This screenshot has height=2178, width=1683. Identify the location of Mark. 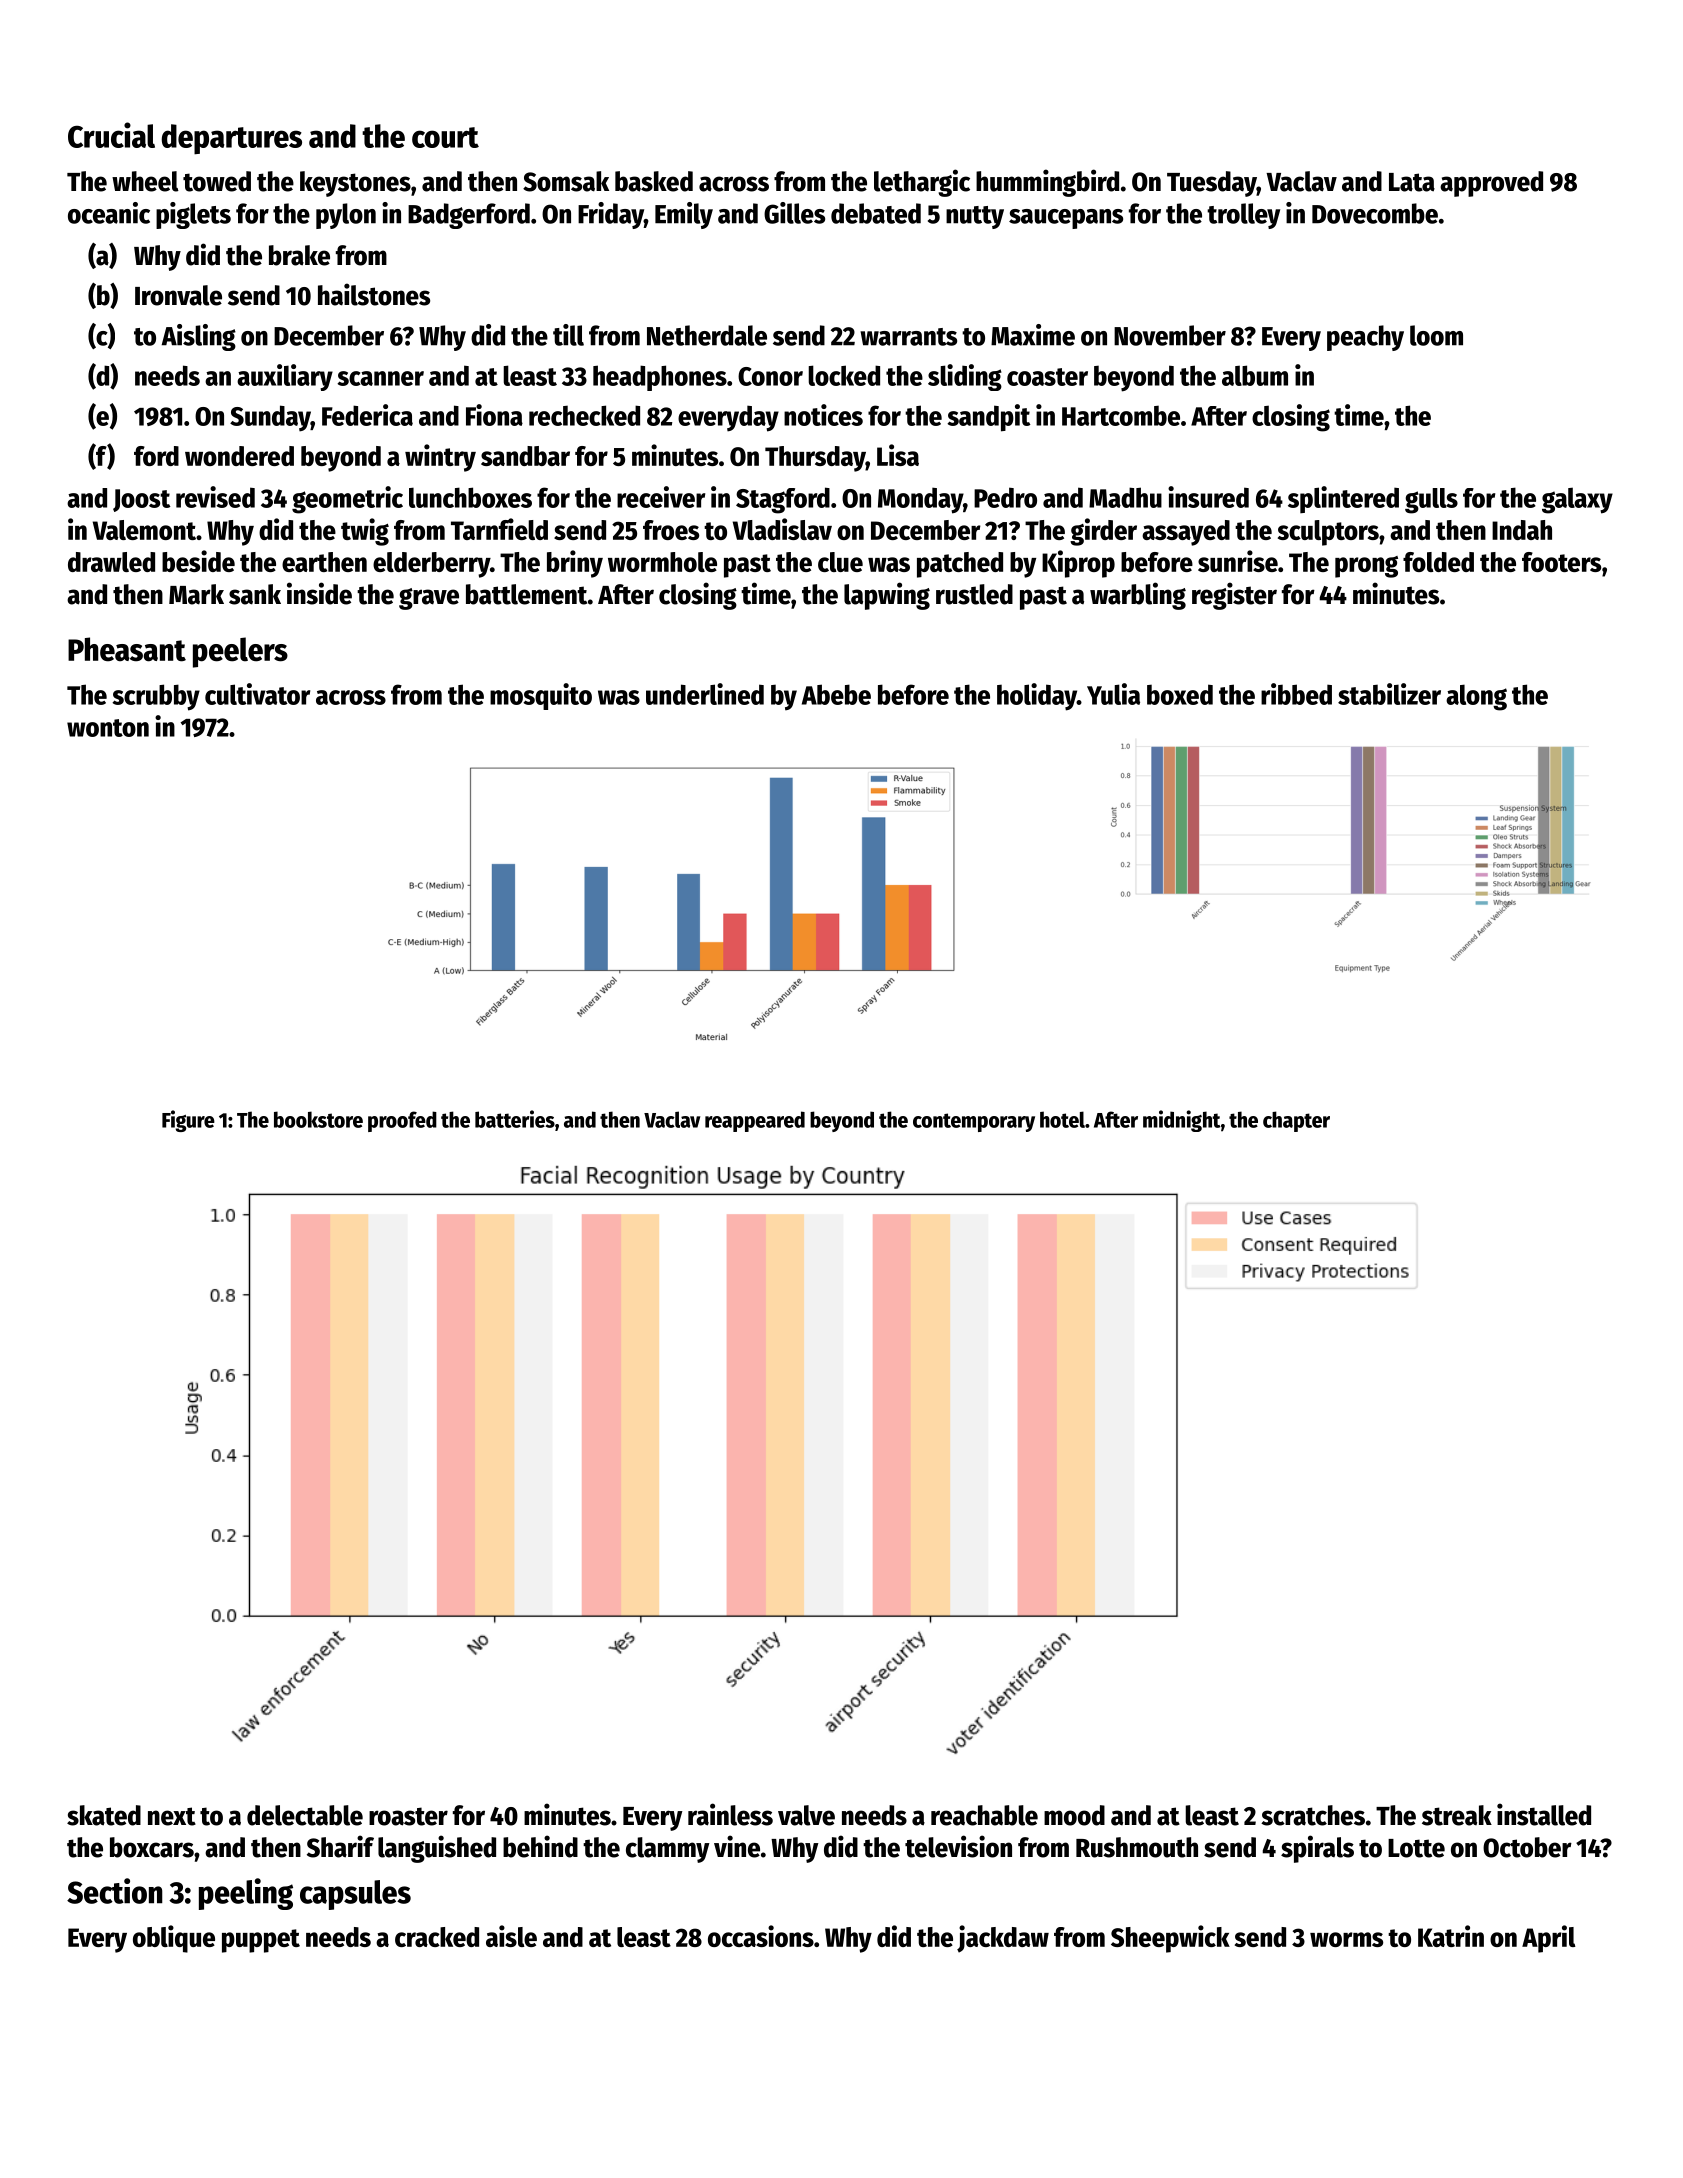
(196, 594).
